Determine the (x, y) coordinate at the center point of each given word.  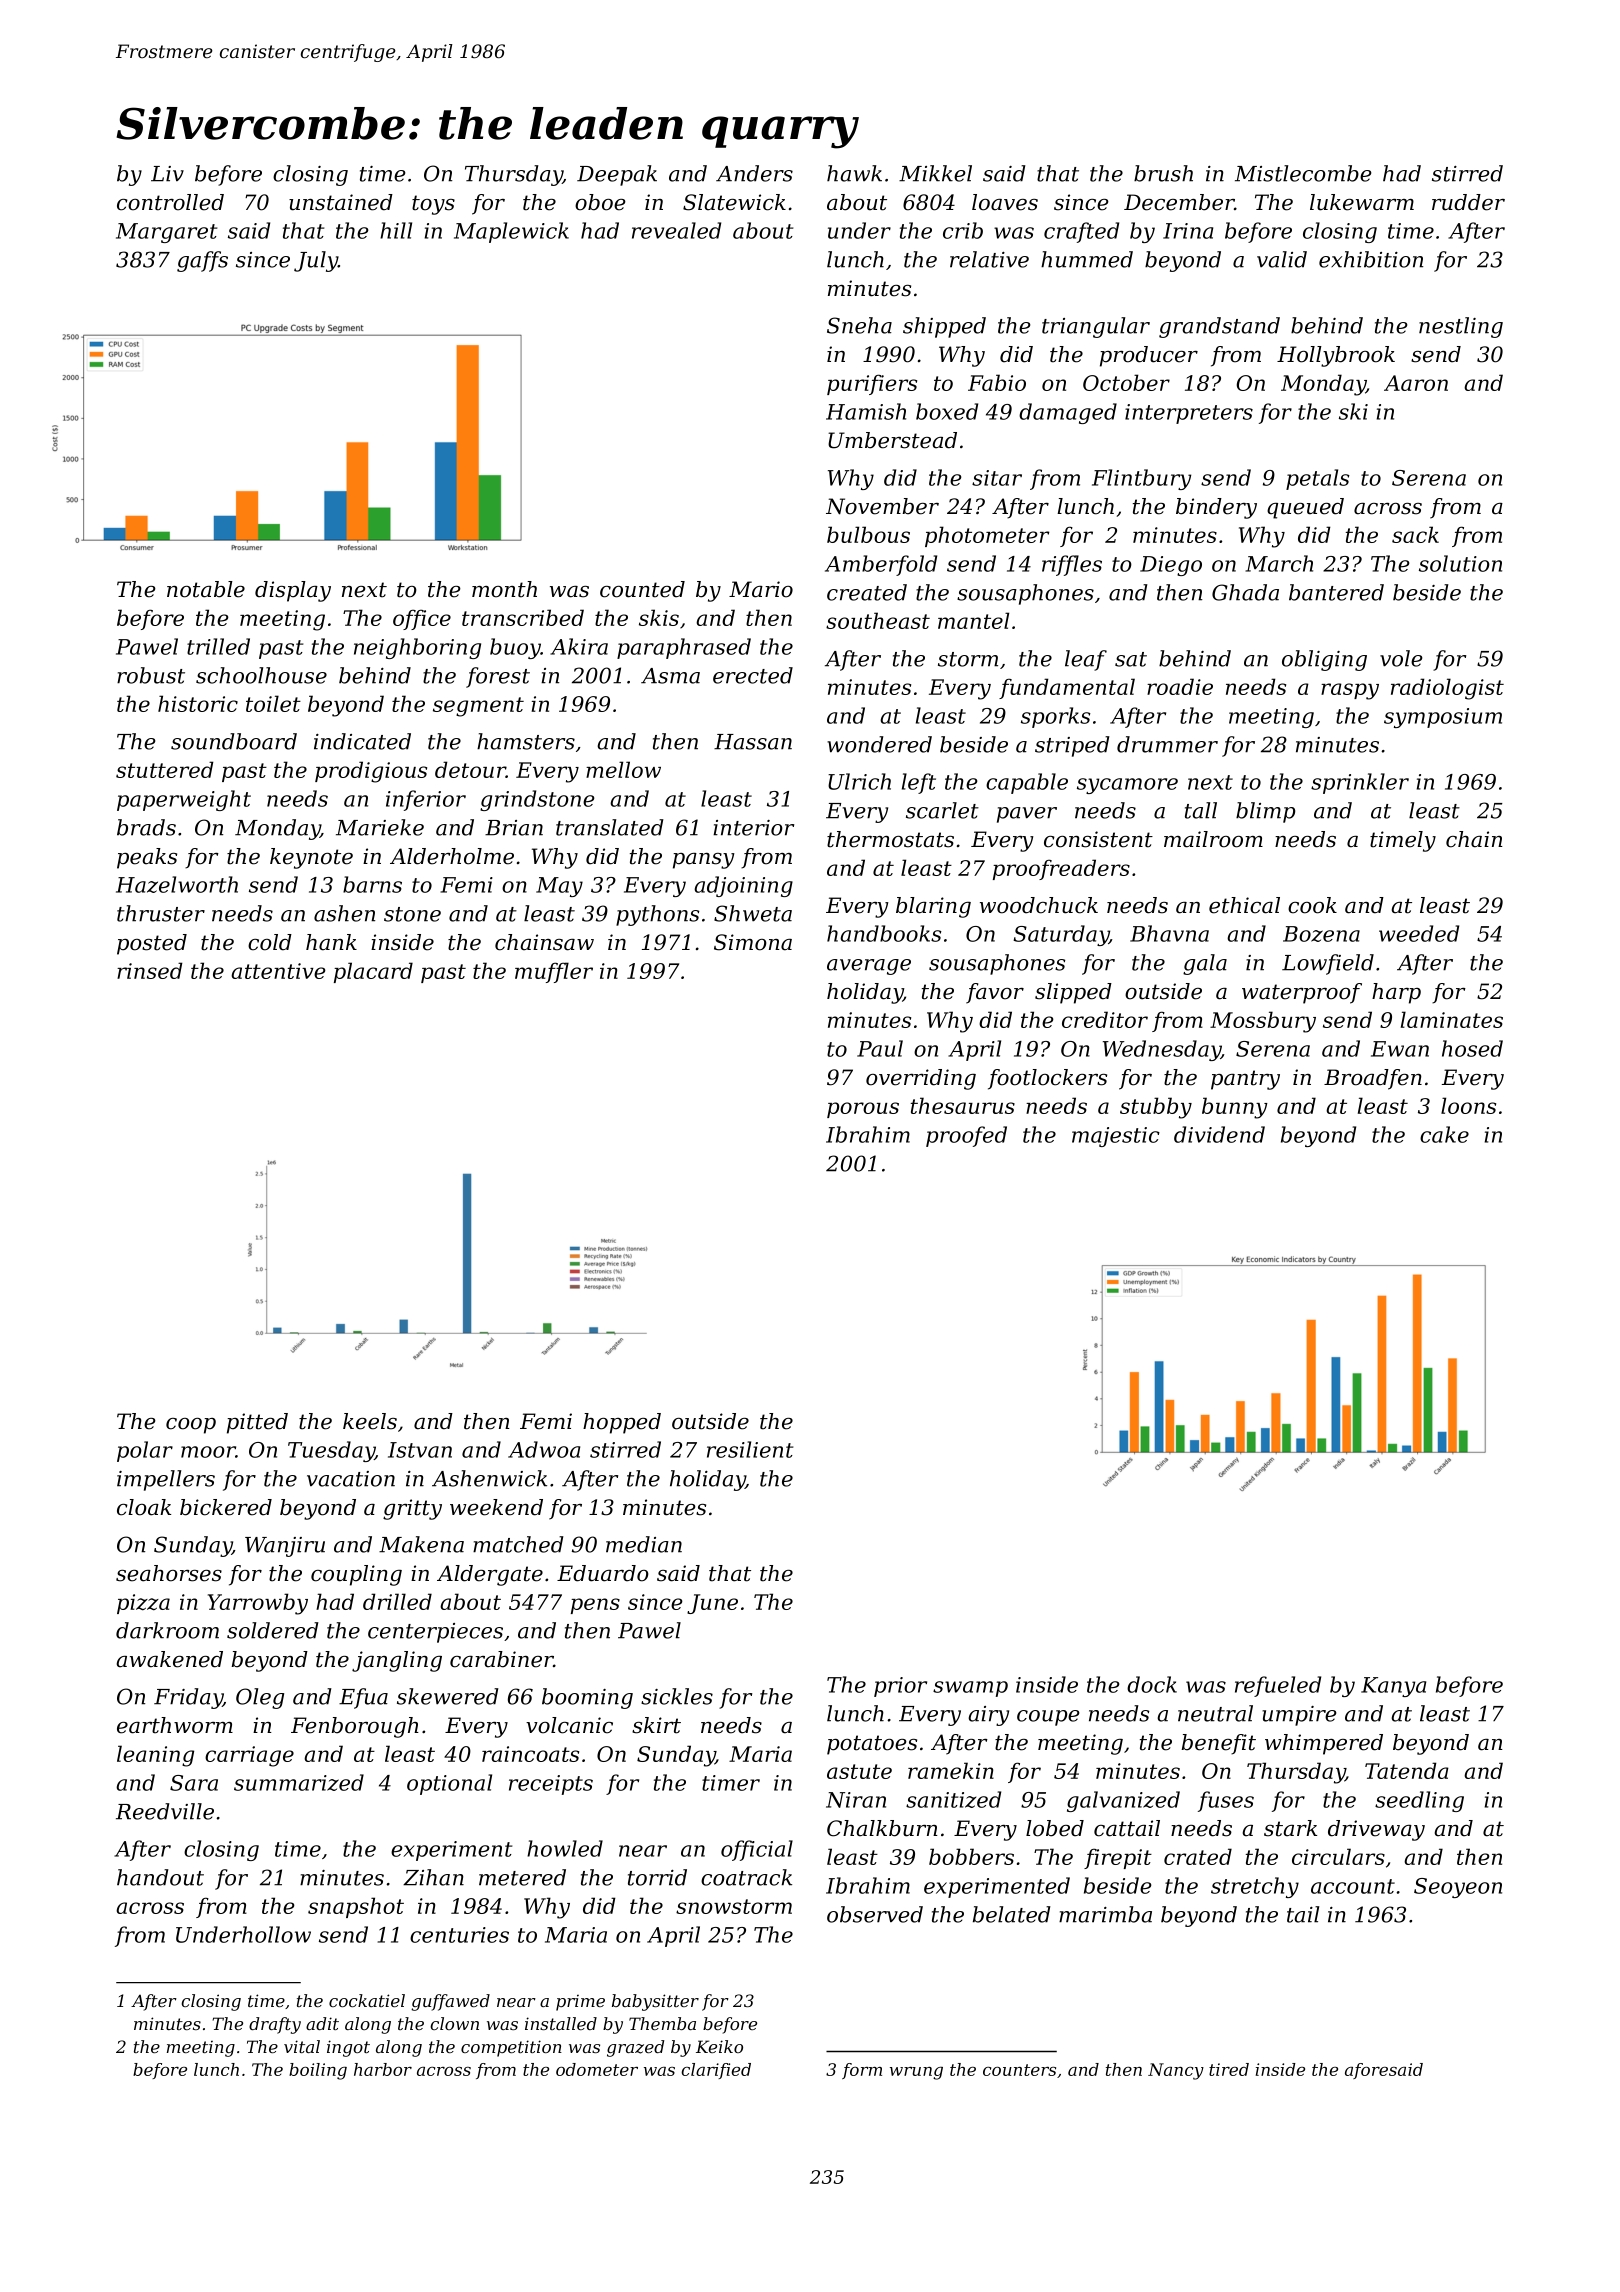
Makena (421, 1544)
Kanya (1393, 1687)
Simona (753, 942)
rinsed (150, 970)
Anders (754, 173)
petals (1318, 479)
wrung (916, 2073)
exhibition (1371, 259)
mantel (973, 620)
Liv (167, 174)
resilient (750, 1449)
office (422, 619)
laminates (1452, 1019)
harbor (383, 2069)
